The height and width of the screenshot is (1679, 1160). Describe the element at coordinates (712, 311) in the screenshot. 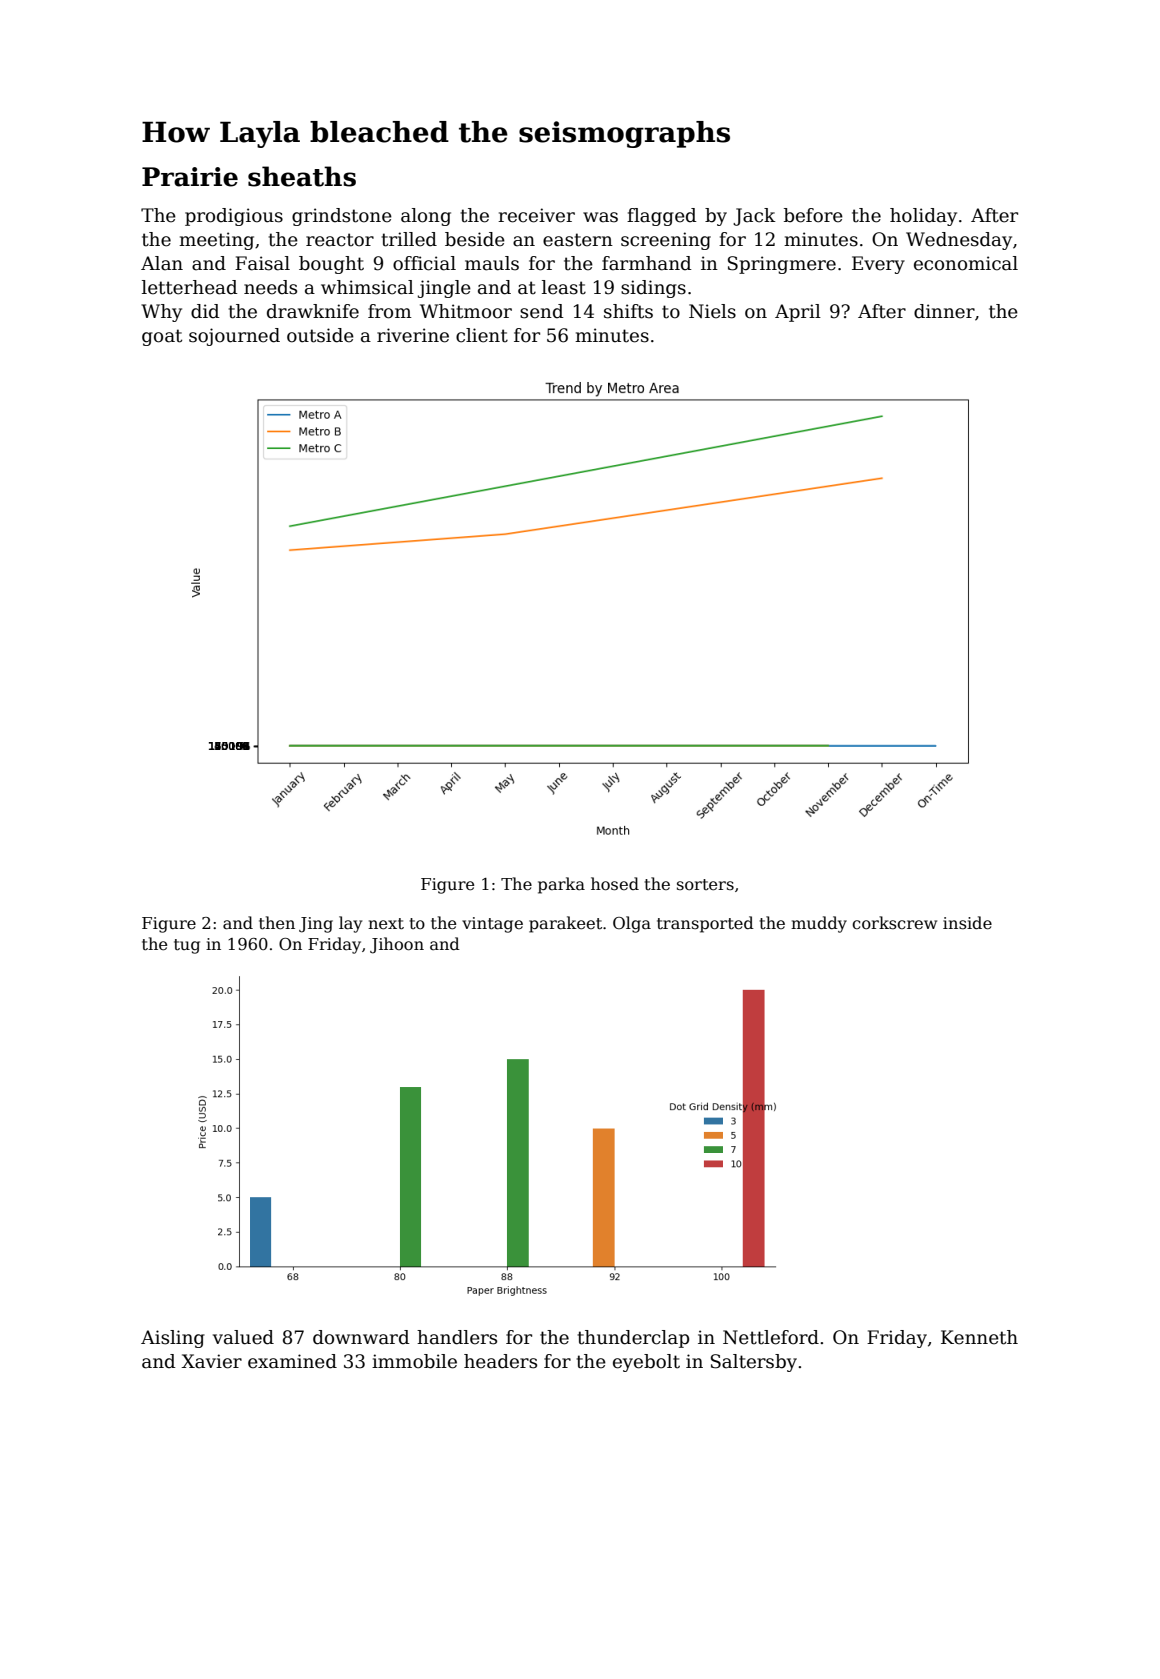

I see `Niels` at that location.
